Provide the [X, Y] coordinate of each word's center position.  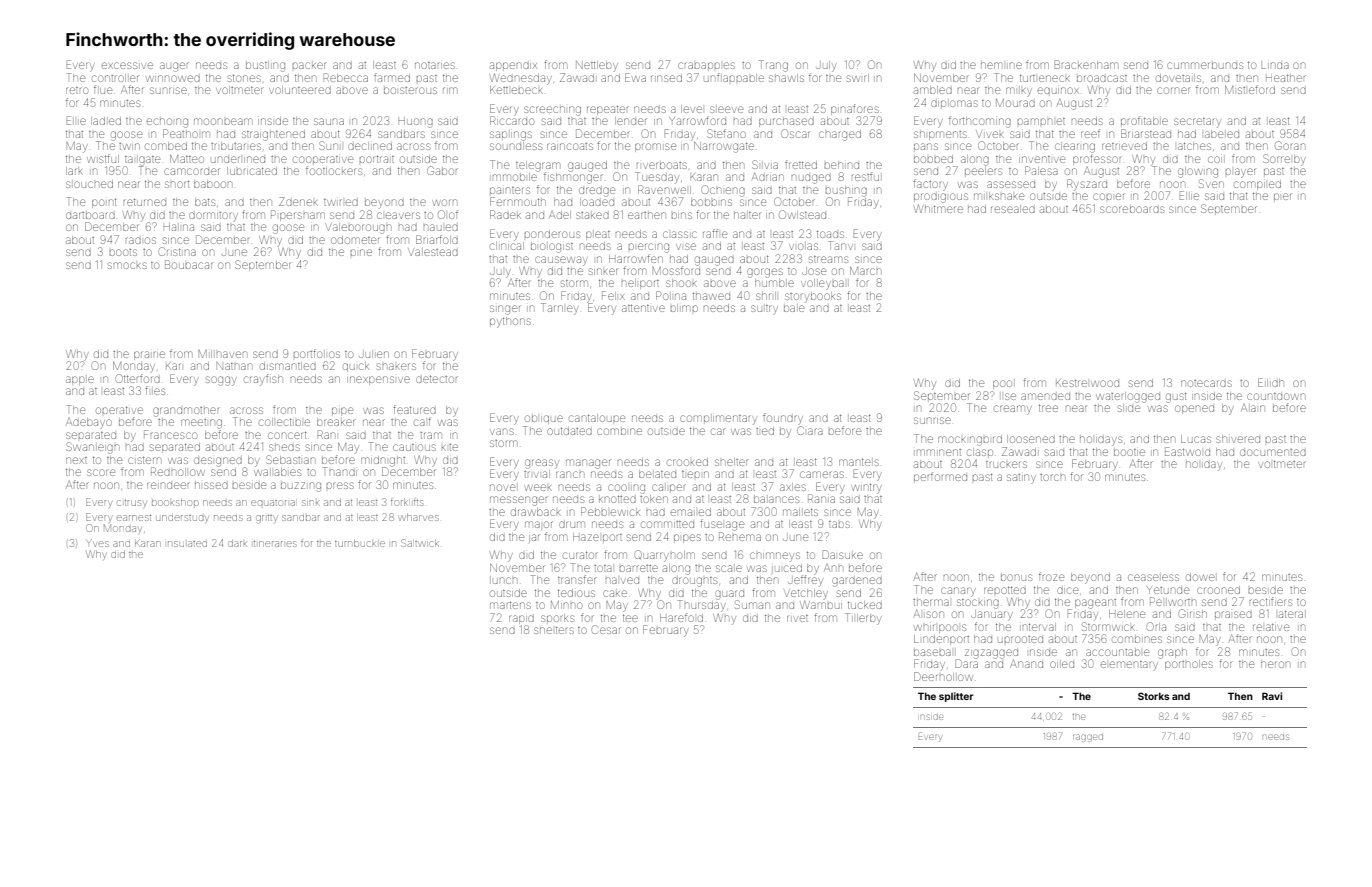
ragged [1088, 738]
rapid [521, 619]
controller [115, 78]
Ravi [1272, 696]
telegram [537, 166]
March [865, 270]
